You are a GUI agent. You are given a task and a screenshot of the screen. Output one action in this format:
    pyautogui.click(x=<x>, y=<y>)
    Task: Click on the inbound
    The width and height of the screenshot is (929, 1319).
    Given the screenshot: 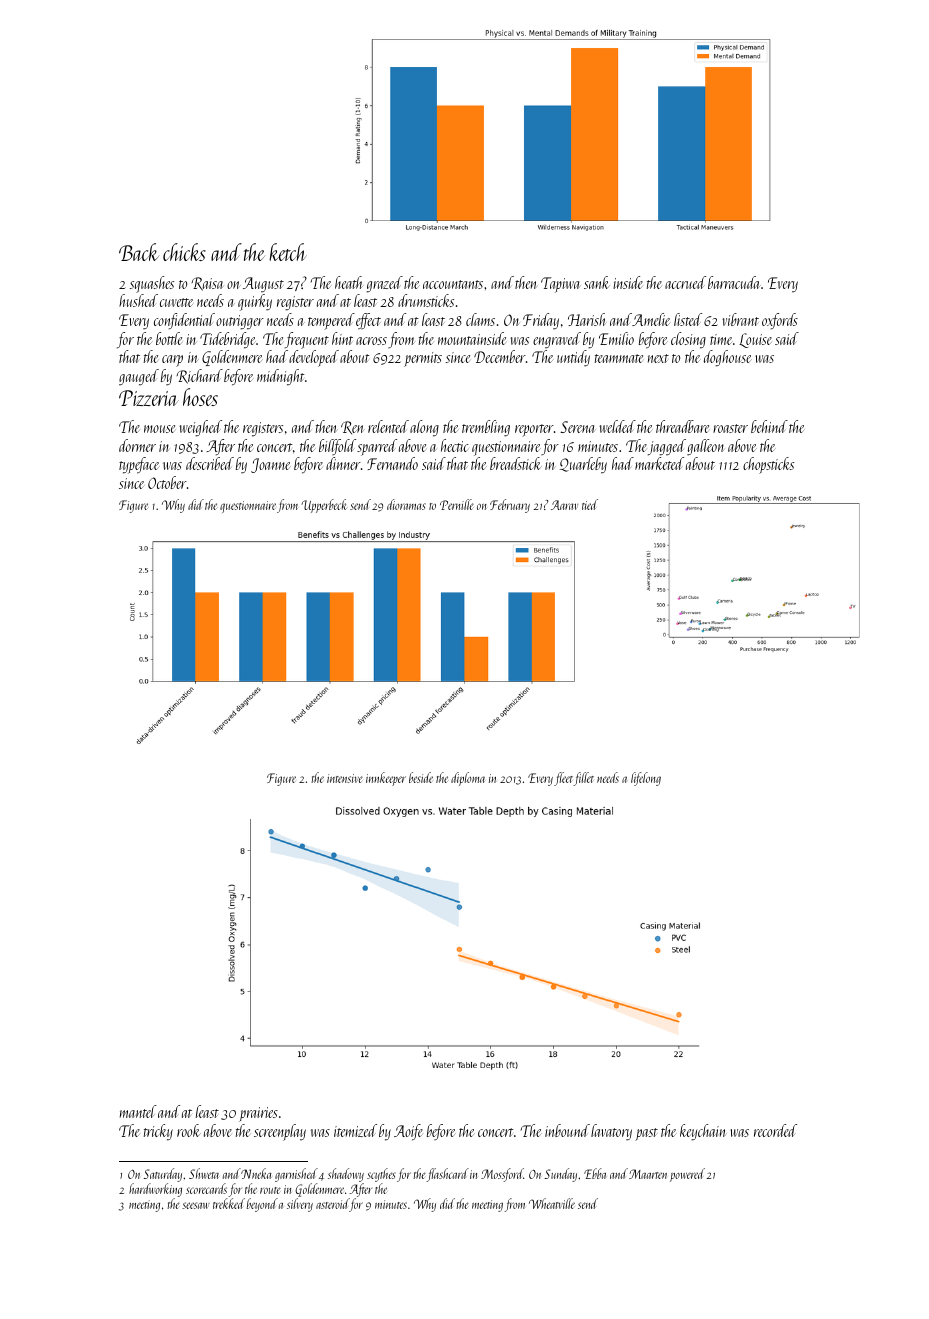 What is the action you would take?
    pyautogui.click(x=567, y=1130)
